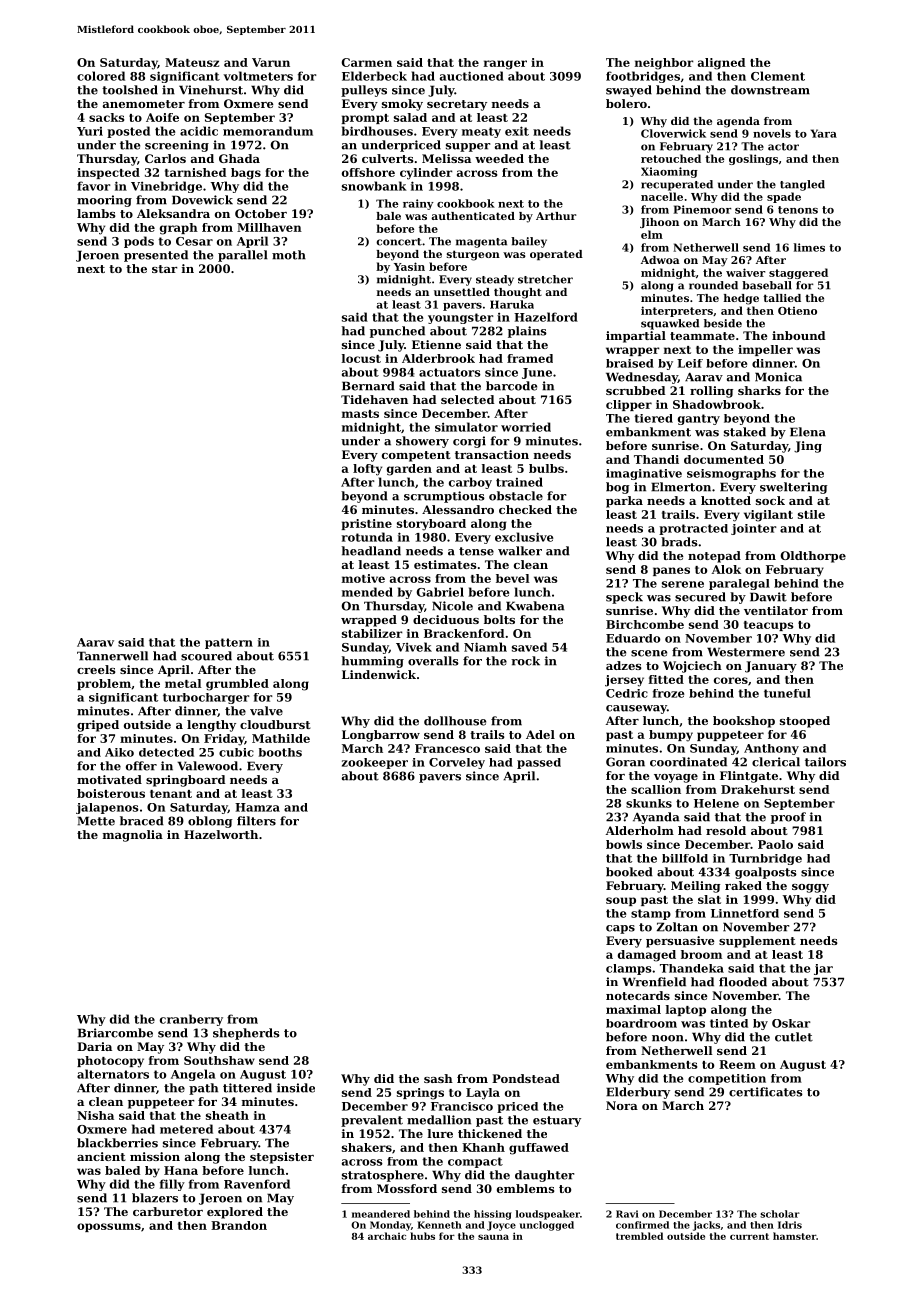 The height and width of the screenshot is (1308, 924). I want to click on star, so click(165, 269).
